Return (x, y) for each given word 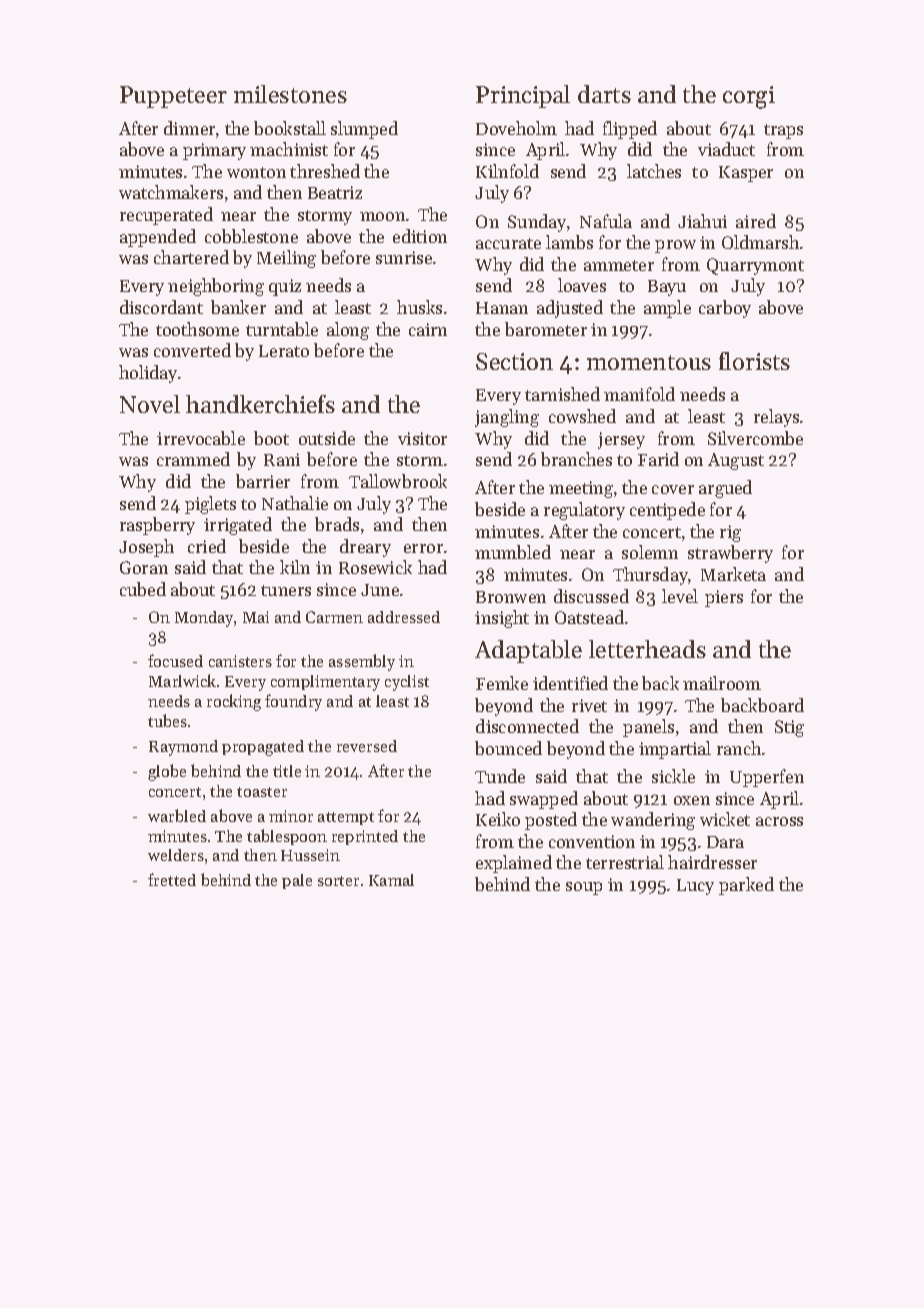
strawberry (730, 554)
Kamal (391, 880)
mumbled (513, 552)
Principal (523, 96)
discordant (161, 307)
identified (570, 683)
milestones (290, 94)
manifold (639, 394)
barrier (263, 481)
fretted (172, 879)
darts (604, 94)
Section (514, 361)
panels (648, 728)
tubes (167, 720)
